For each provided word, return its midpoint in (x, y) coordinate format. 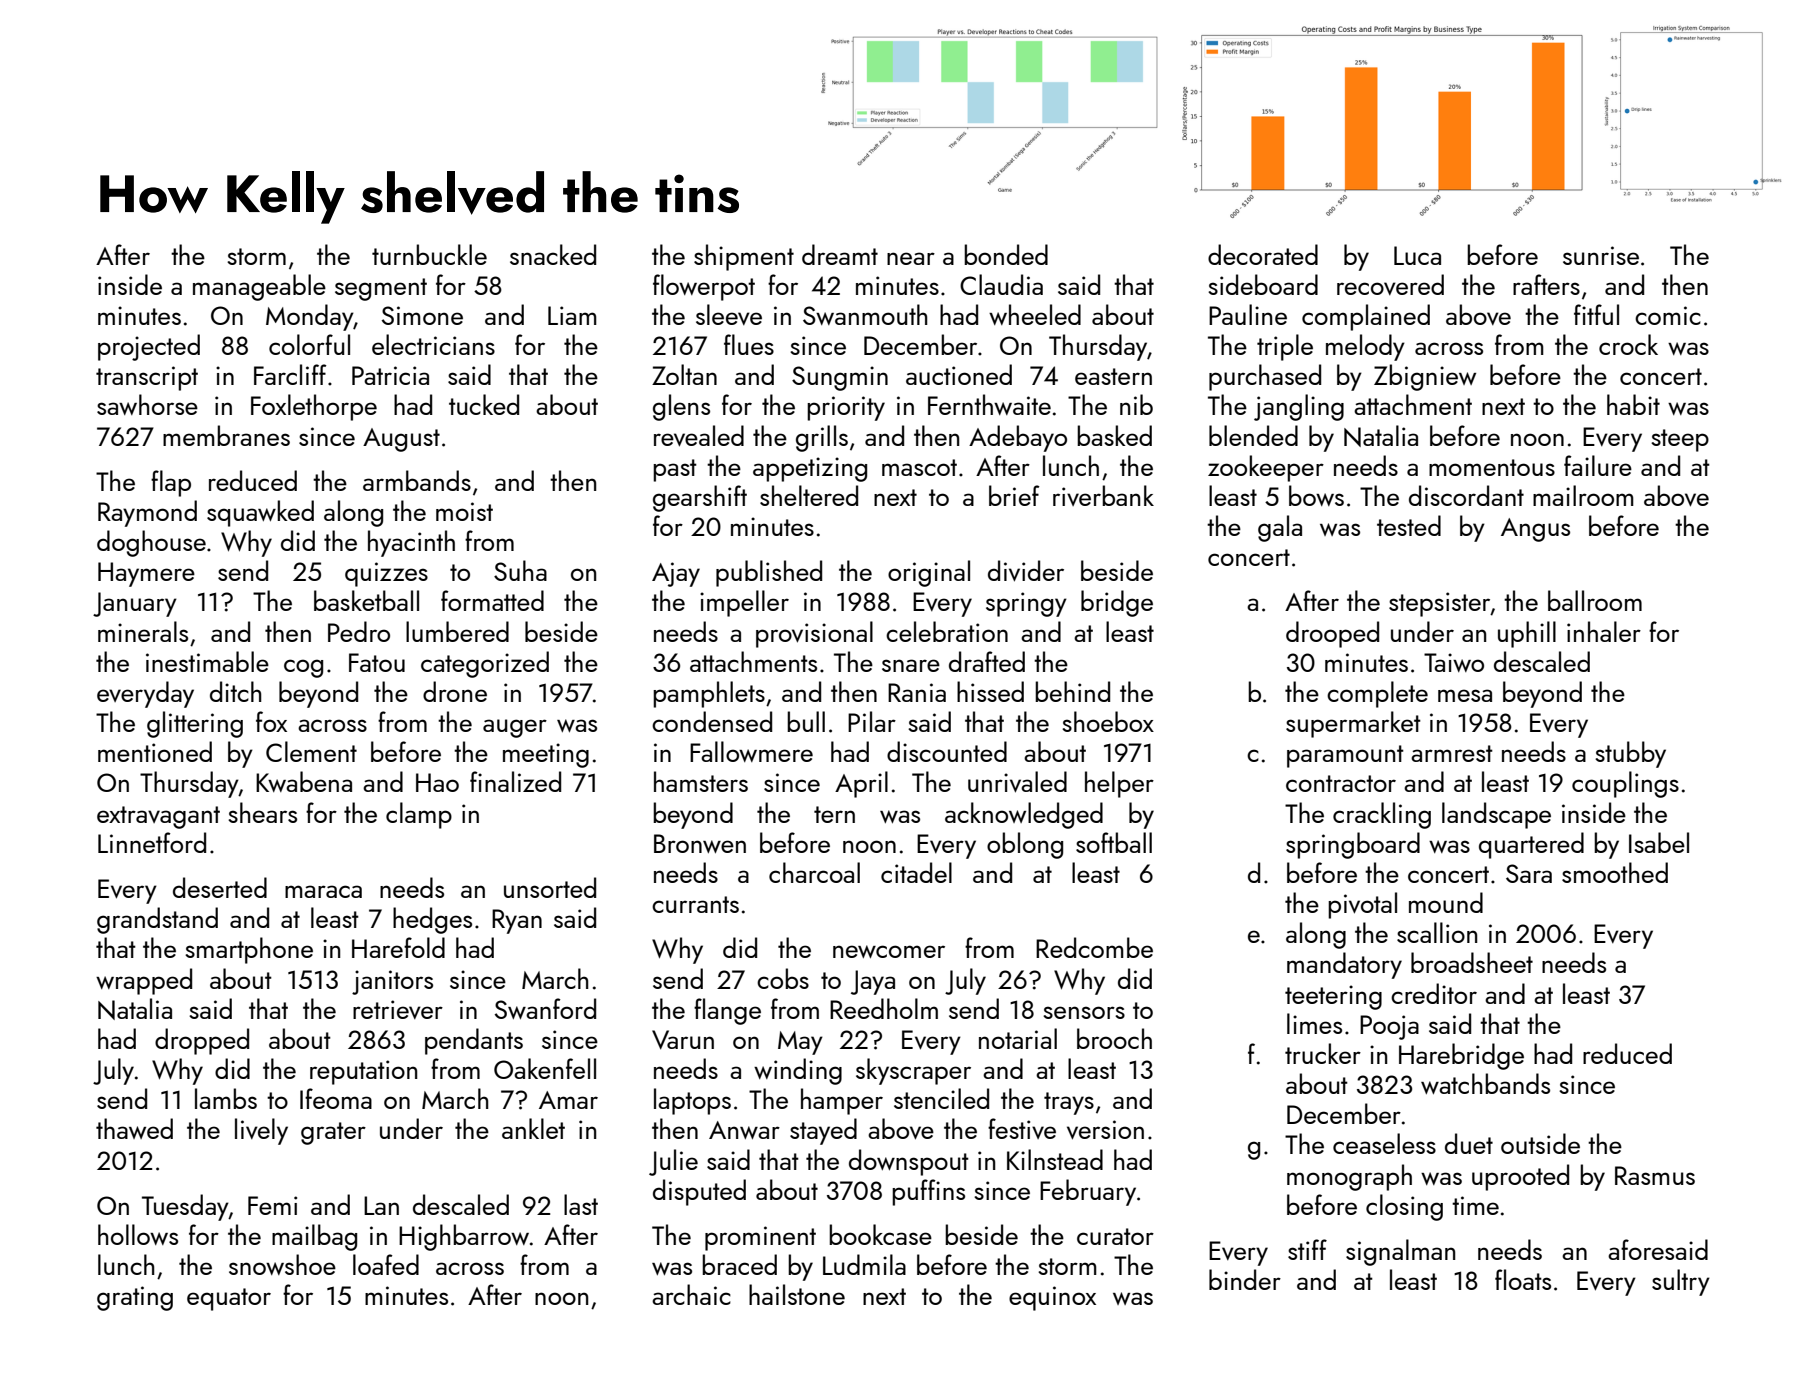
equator (229, 1299)
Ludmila (864, 1264)
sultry (1681, 1282)
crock (1628, 344)
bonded (1006, 254)
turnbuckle (429, 254)
